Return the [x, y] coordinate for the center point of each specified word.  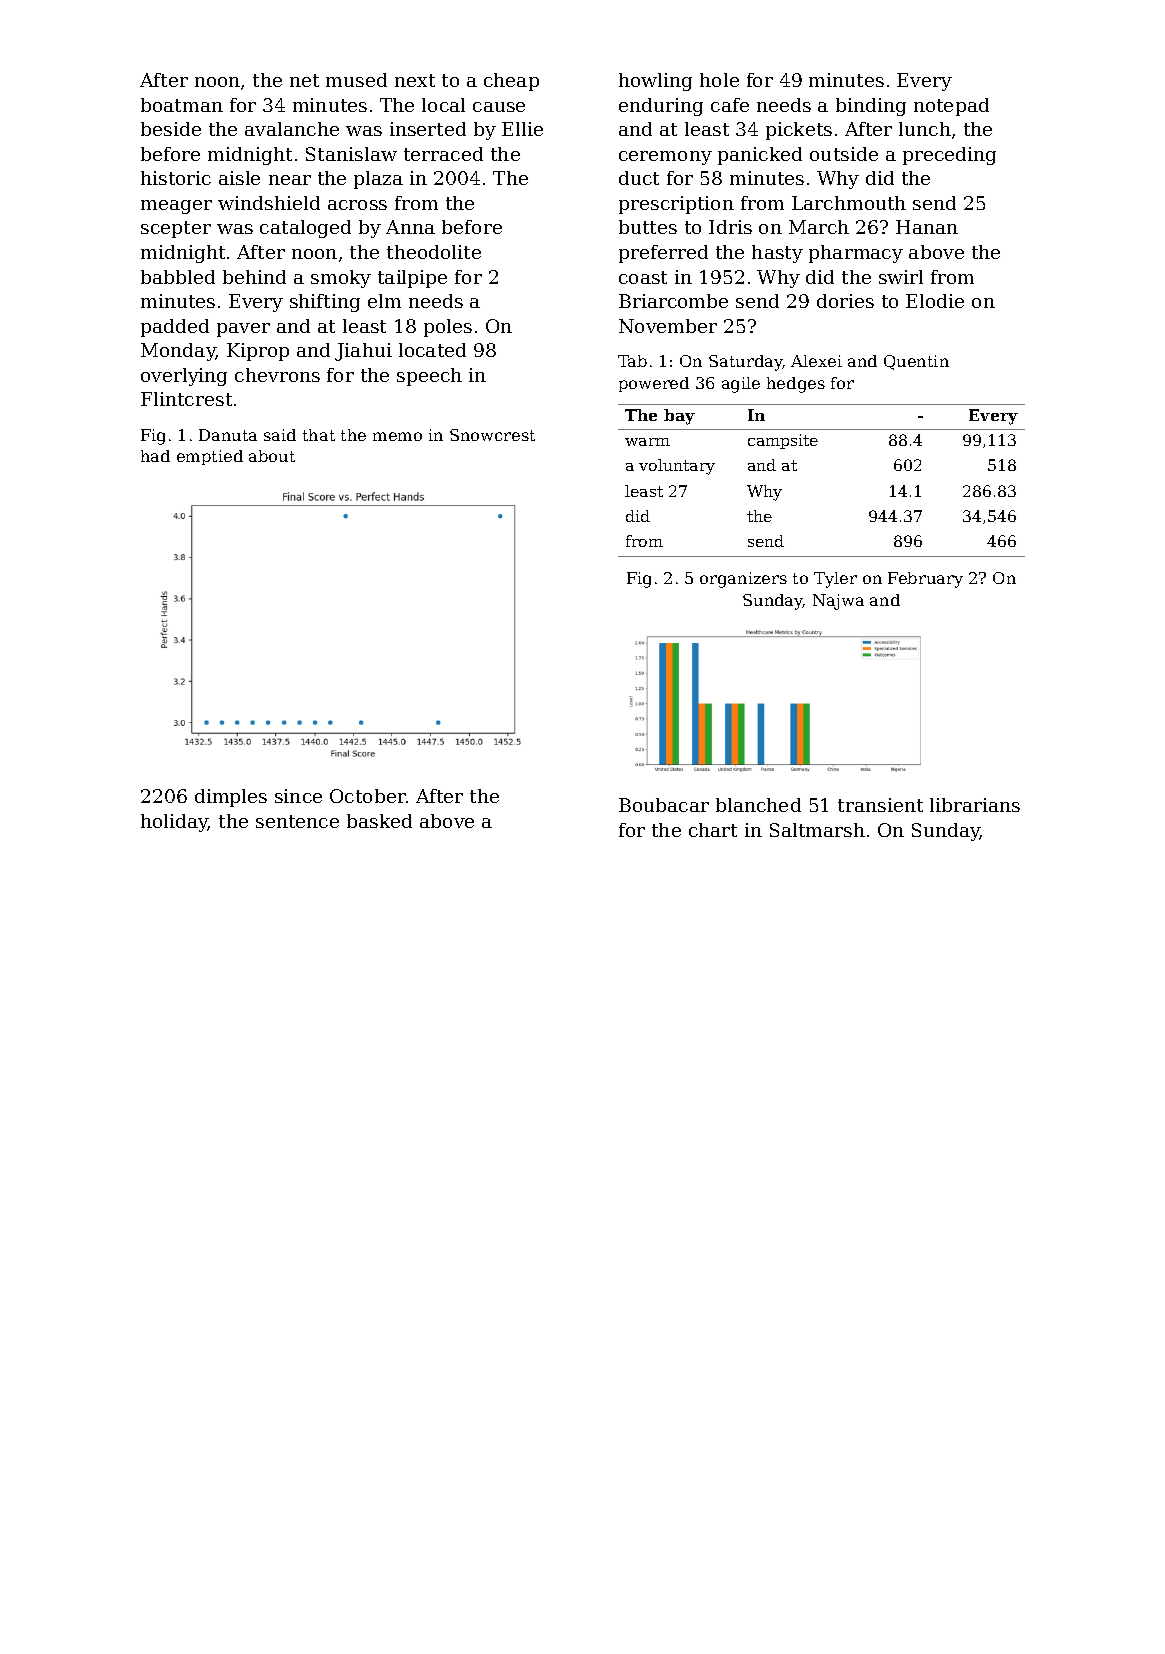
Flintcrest [186, 399]
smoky [341, 279]
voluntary [677, 467]
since [298, 796]
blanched [758, 805]
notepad [951, 107]
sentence [297, 821]
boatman [182, 105]
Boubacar [664, 805]
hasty [777, 254]
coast [643, 277]
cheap [511, 82]
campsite [783, 441]
